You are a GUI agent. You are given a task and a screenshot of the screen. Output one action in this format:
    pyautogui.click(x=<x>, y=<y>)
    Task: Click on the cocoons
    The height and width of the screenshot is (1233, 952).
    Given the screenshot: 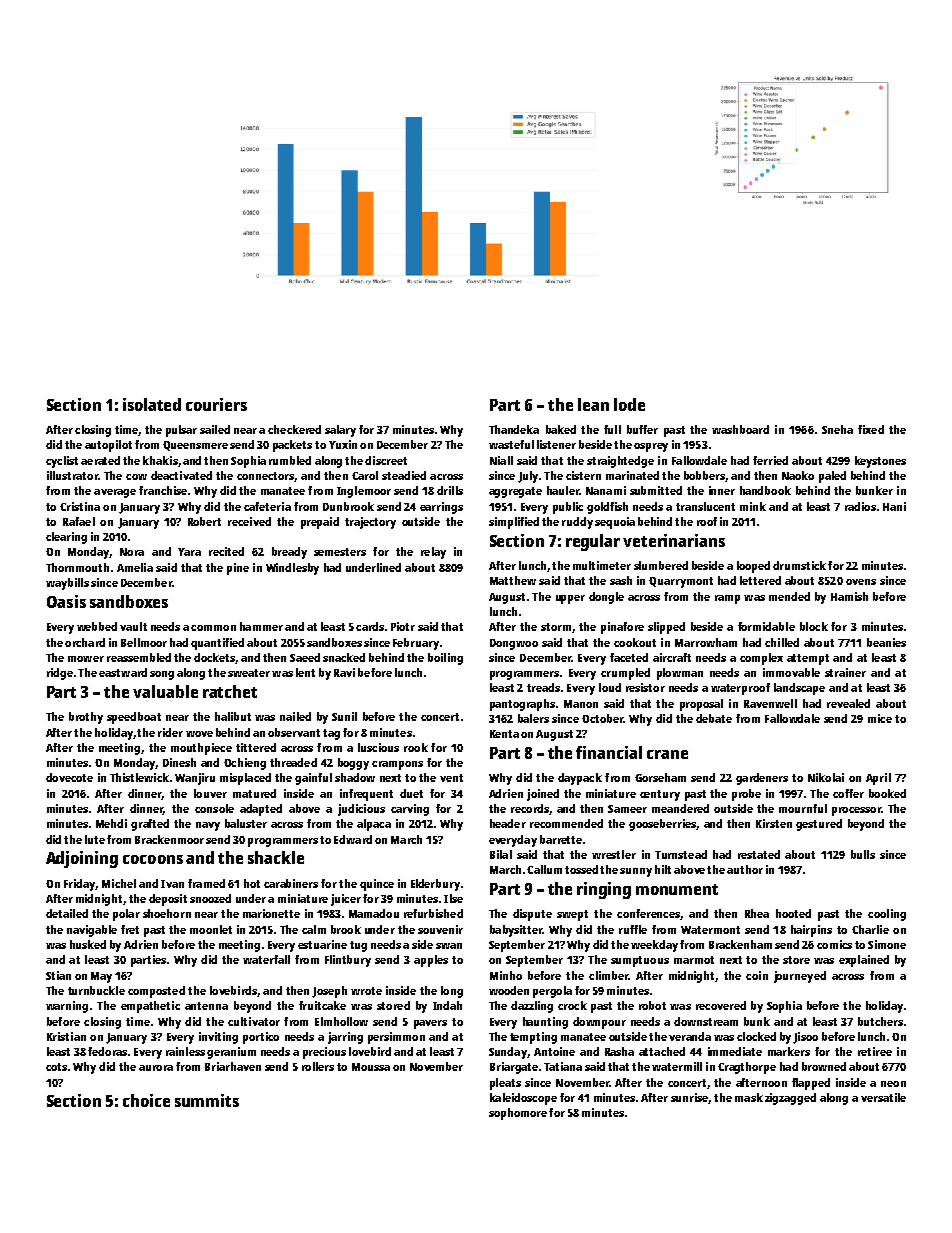 What is the action you would take?
    pyautogui.click(x=153, y=859)
